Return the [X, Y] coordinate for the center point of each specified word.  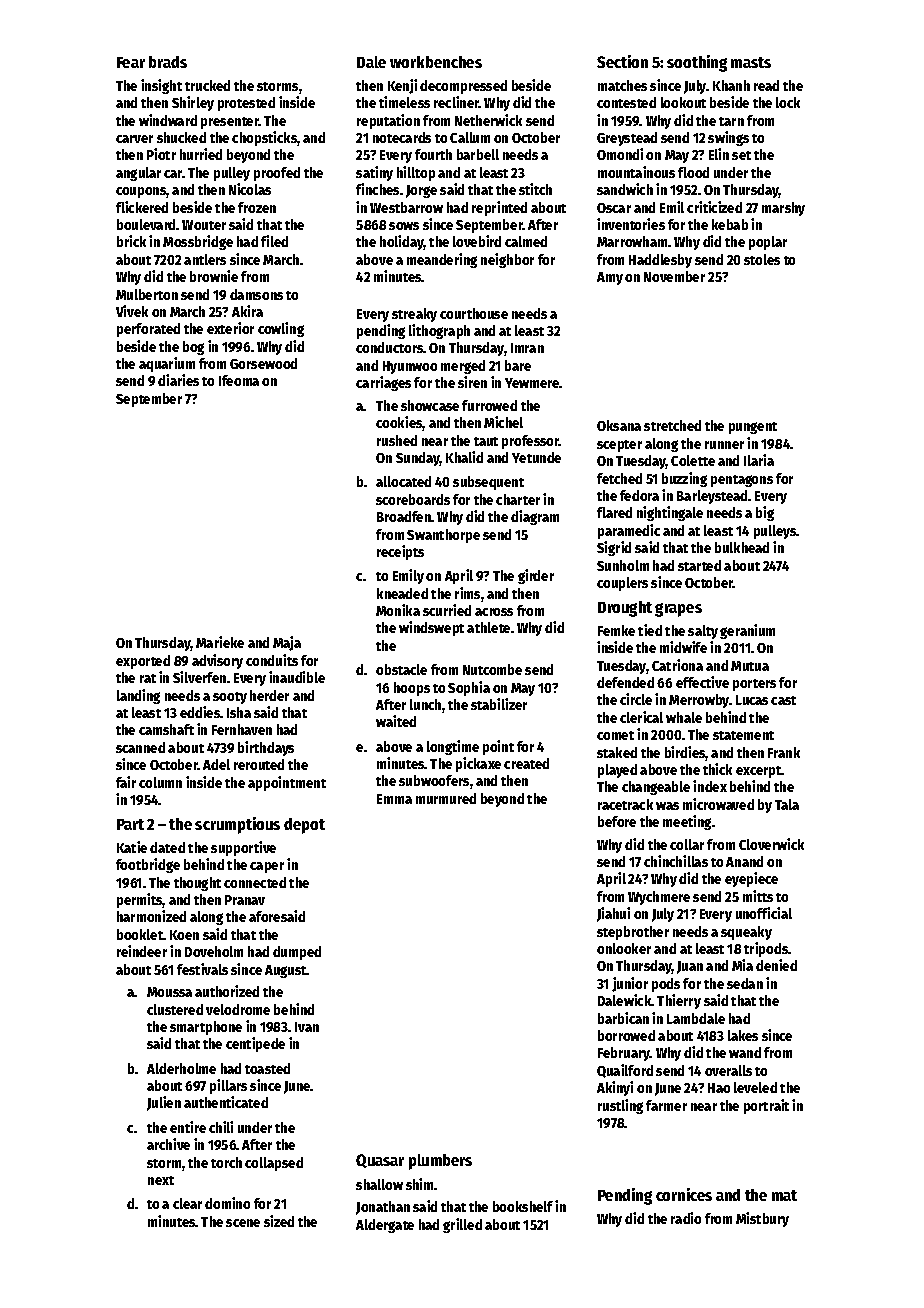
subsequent [488, 483]
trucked [207, 85]
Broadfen [404, 516]
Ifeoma [239, 380]
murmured [446, 798]
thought [197, 884]
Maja [287, 643]
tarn [731, 121]
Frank [784, 752]
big [765, 513]
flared [614, 512]
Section [622, 61]
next [161, 1180]
